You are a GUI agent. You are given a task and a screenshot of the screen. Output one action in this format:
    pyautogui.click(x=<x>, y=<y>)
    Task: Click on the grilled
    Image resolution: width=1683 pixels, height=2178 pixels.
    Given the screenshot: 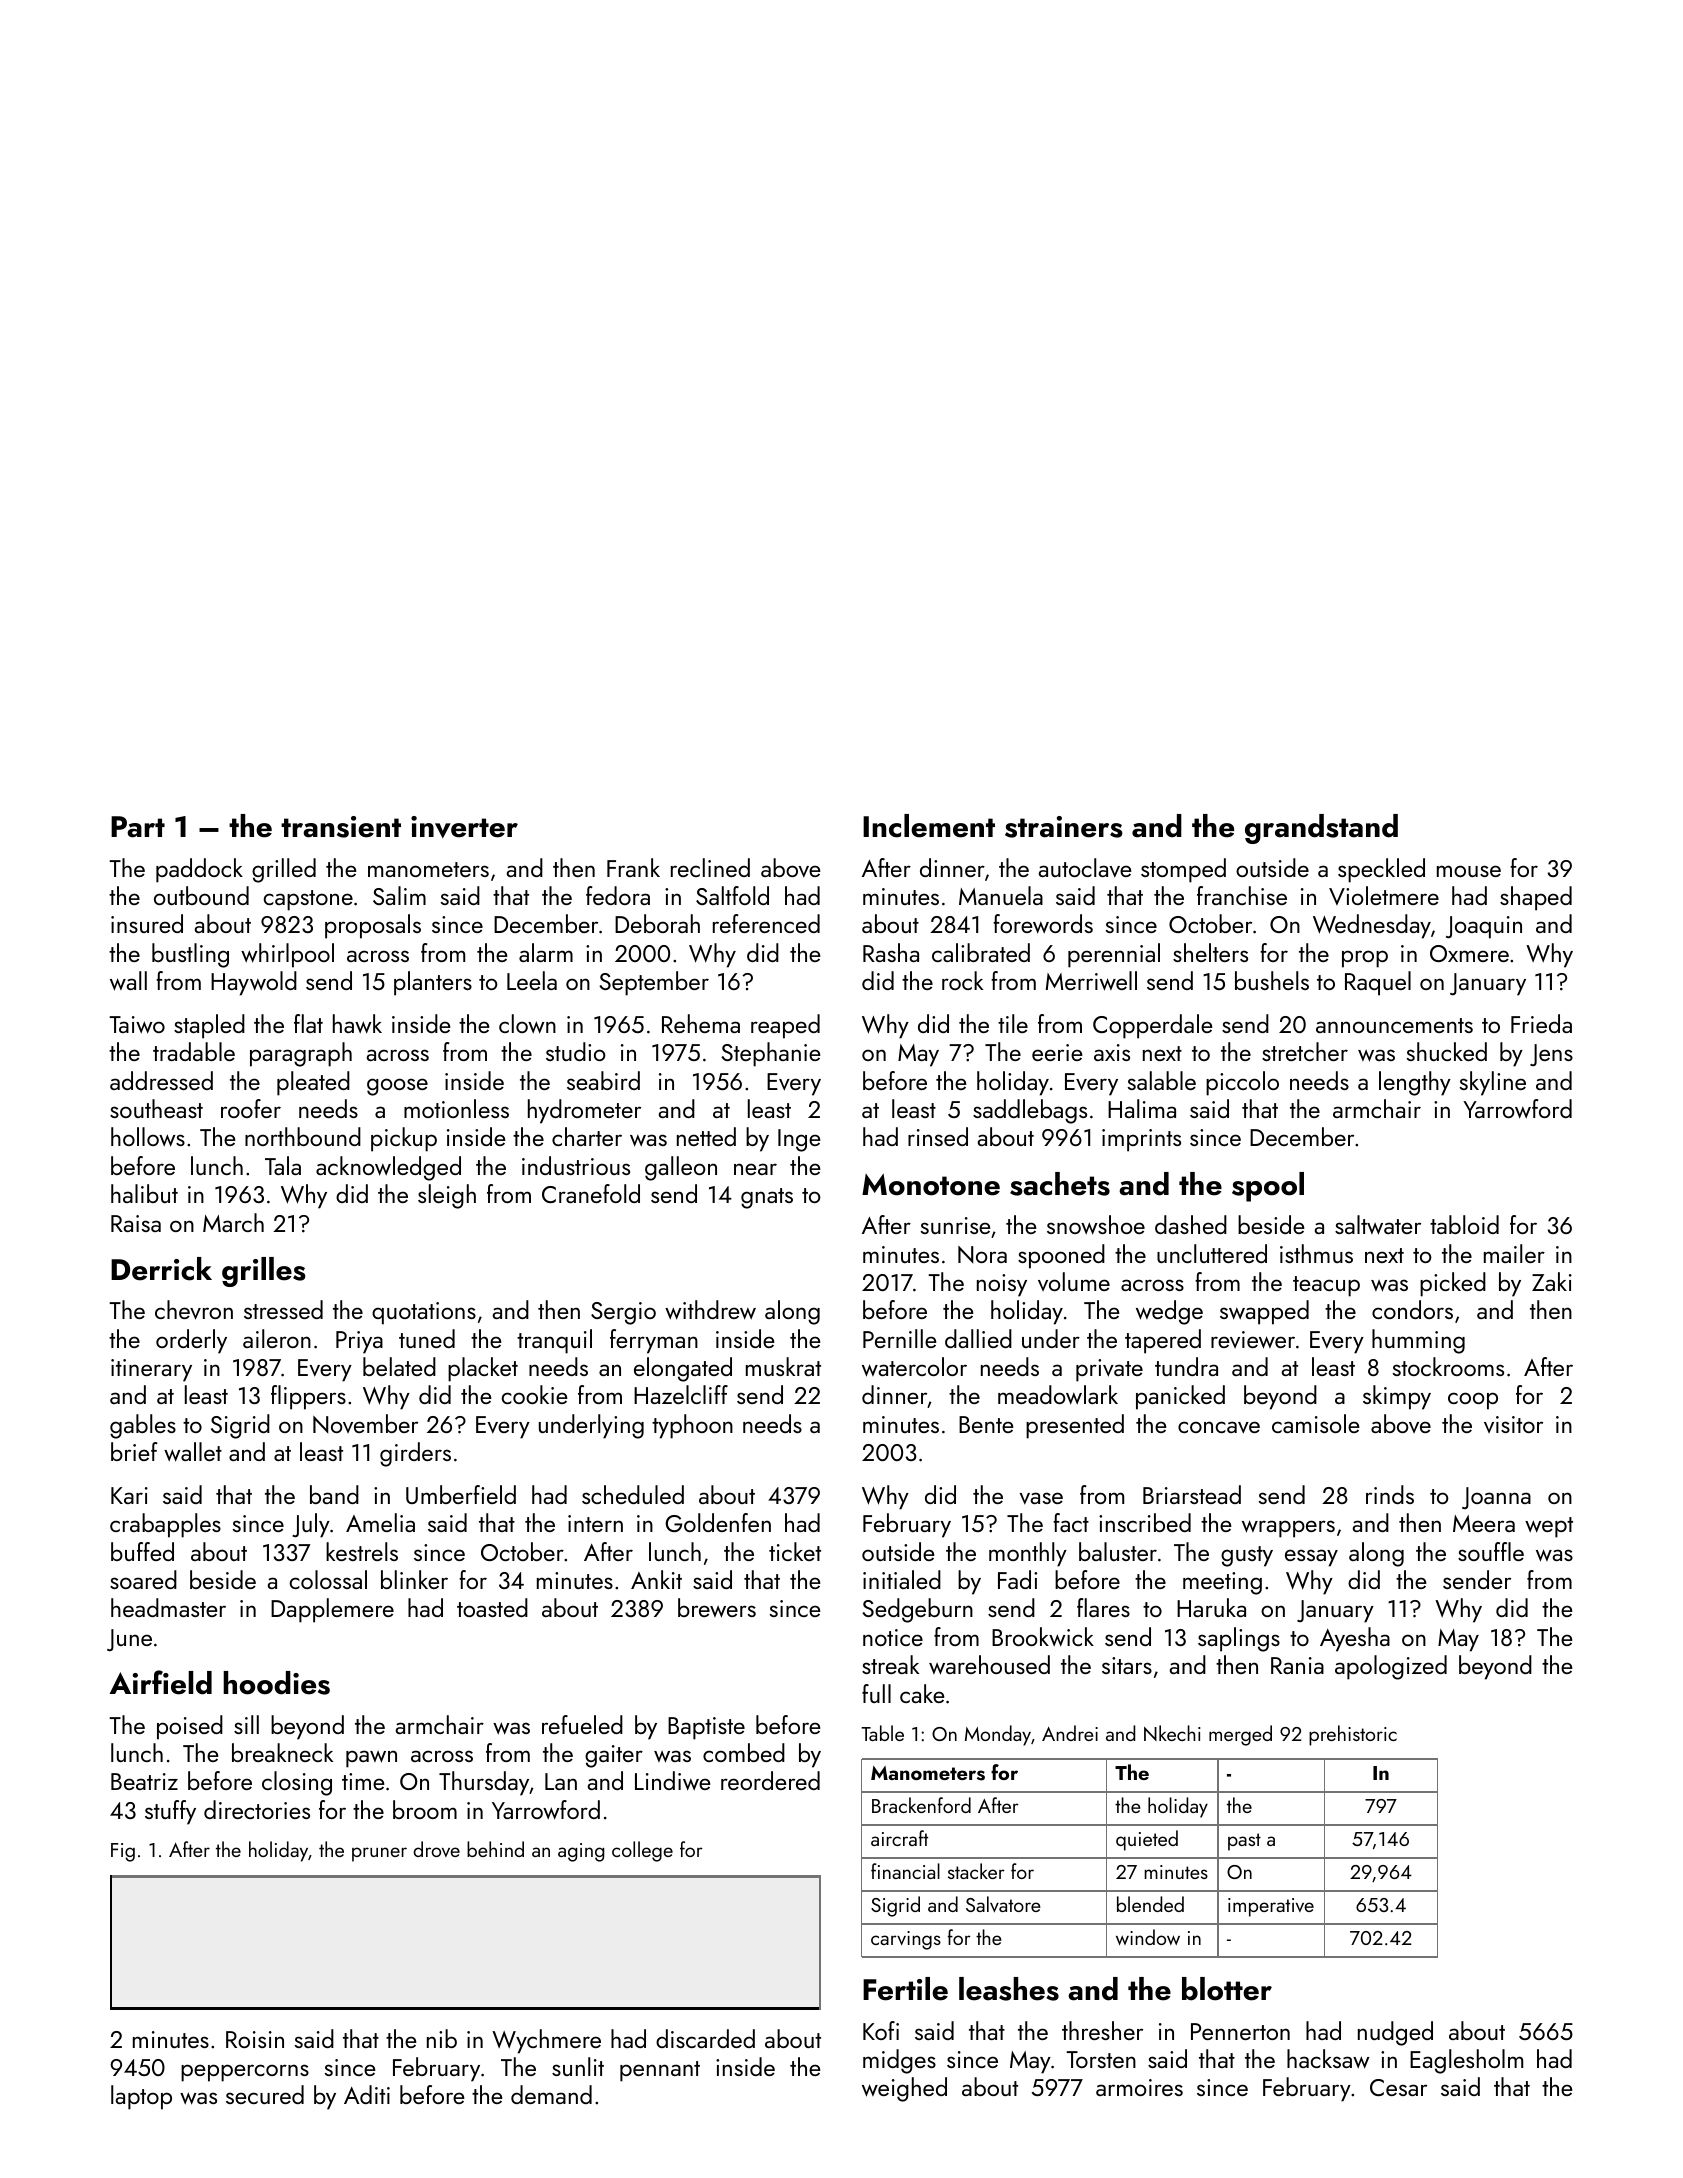 What is the action you would take?
    pyautogui.click(x=284, y=870)
